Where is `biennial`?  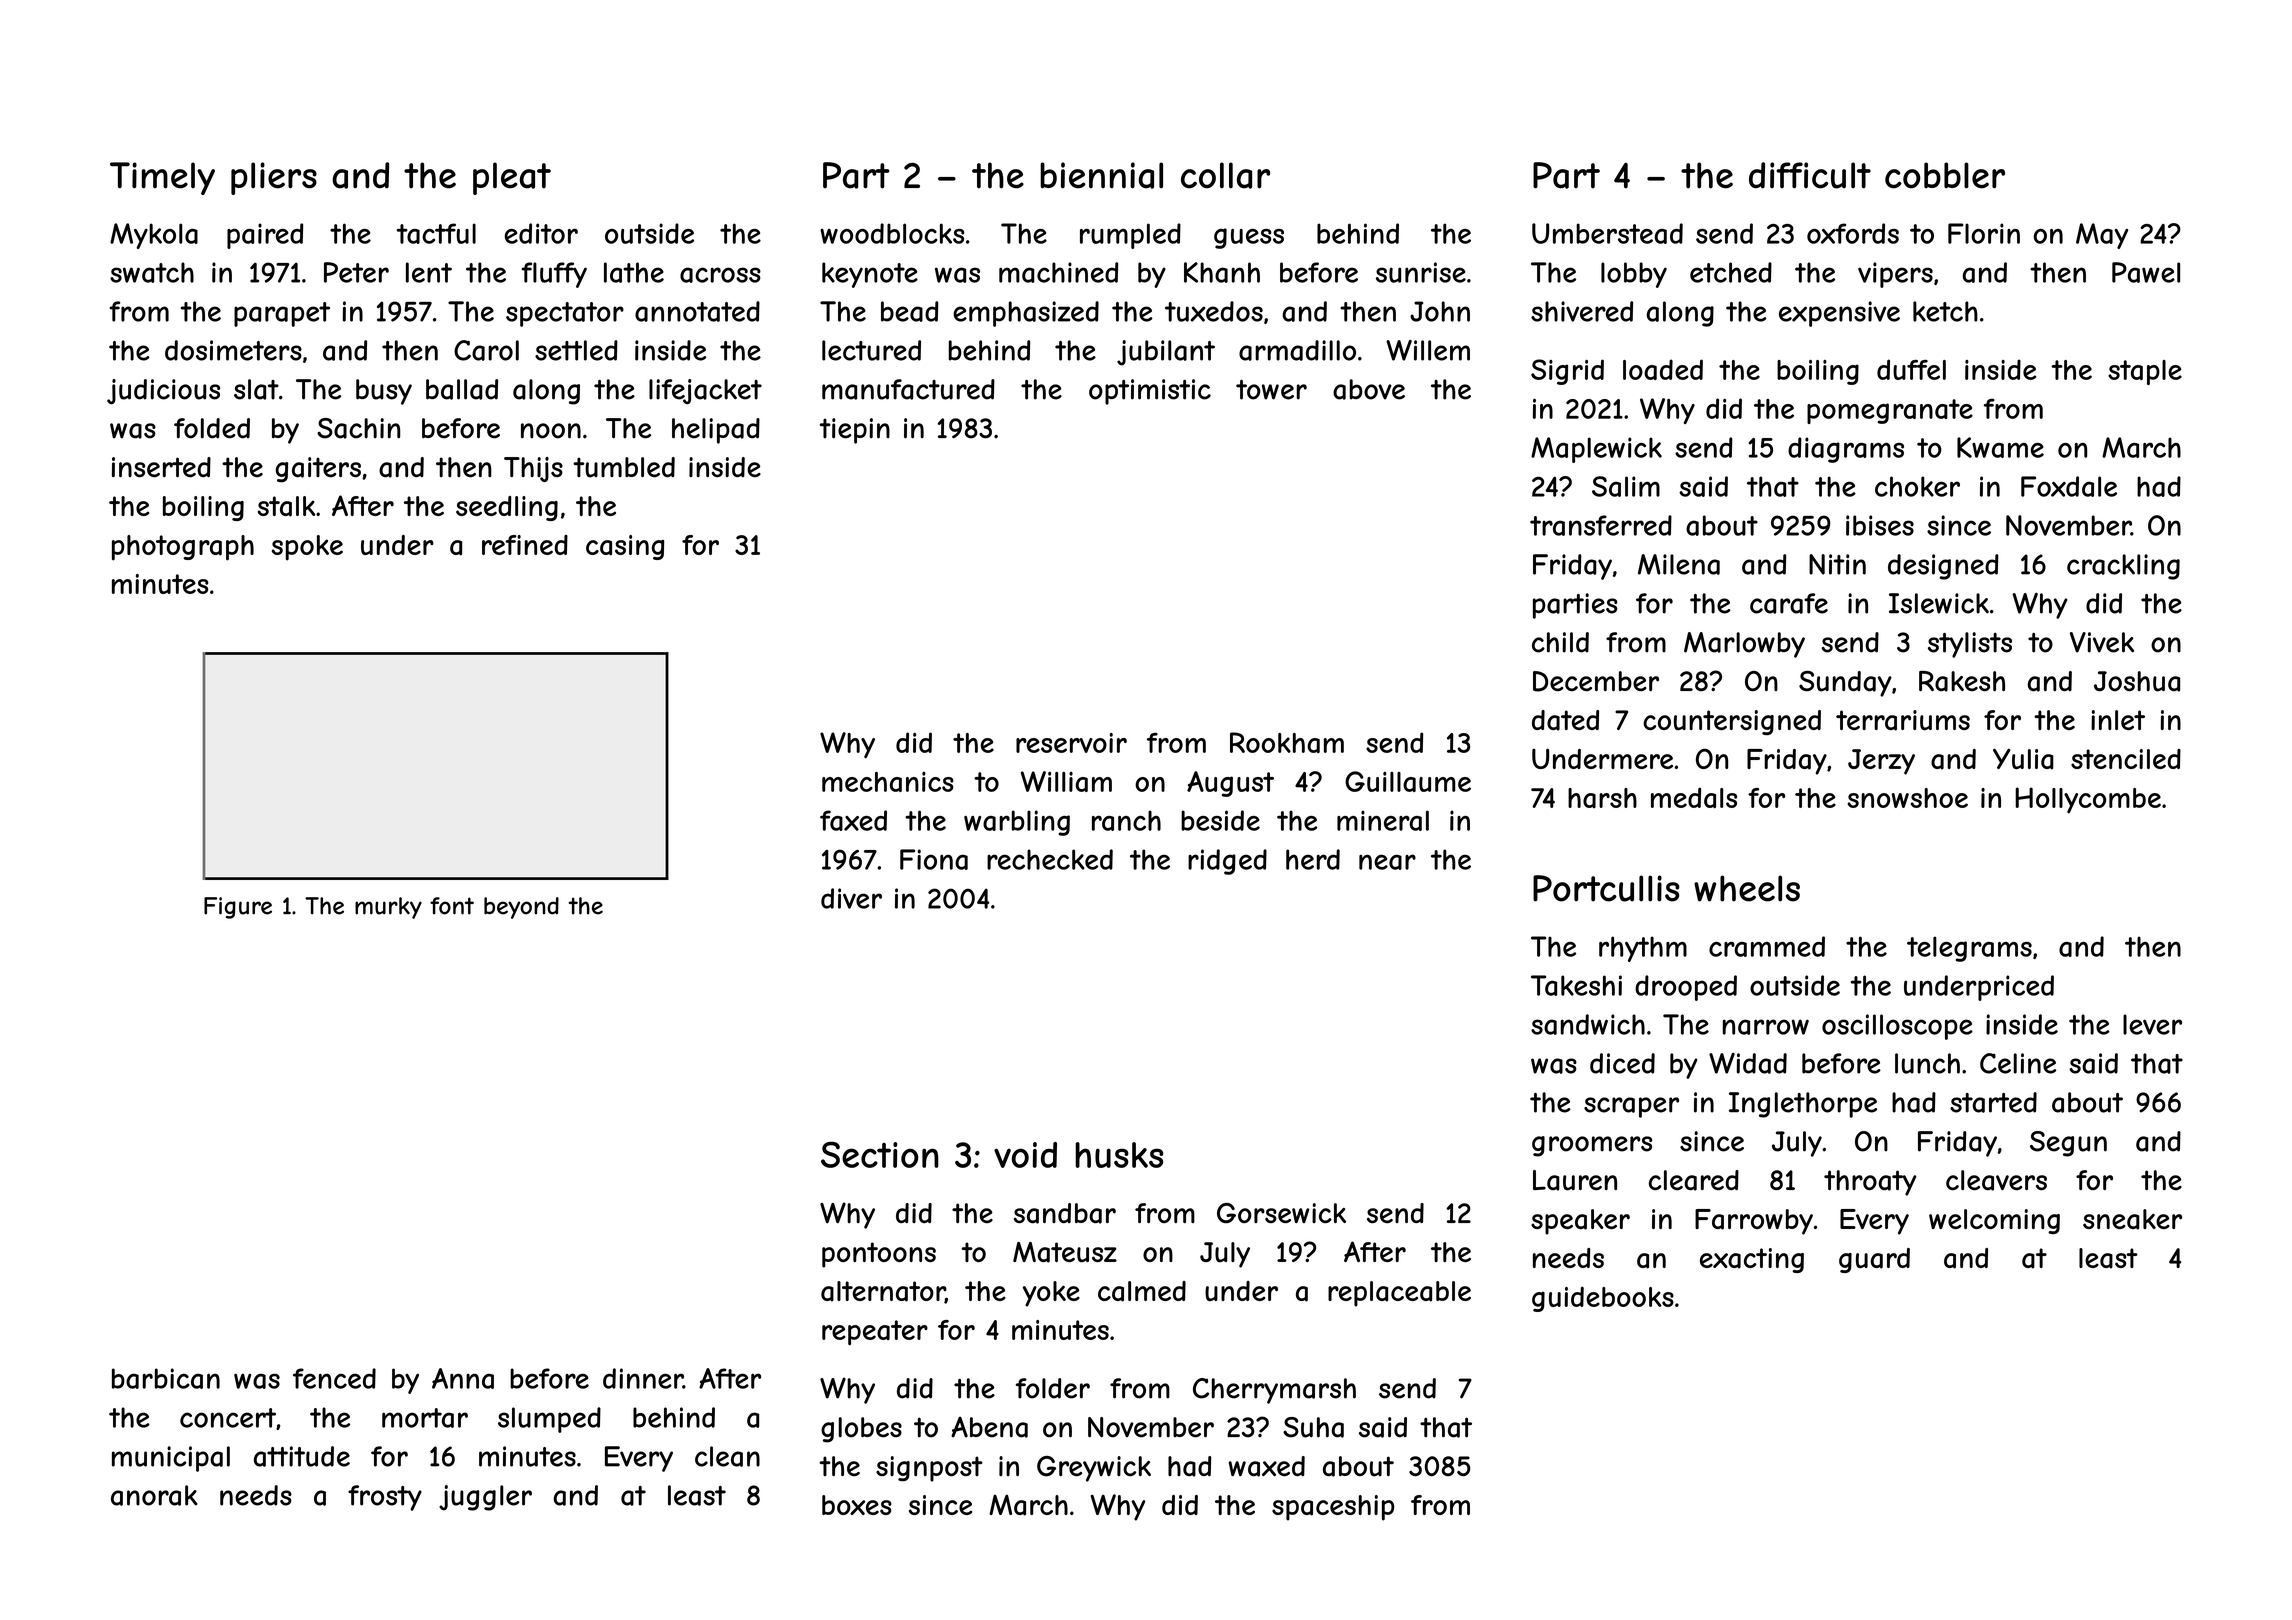 biennial is located at coordinates (1101, 175).
